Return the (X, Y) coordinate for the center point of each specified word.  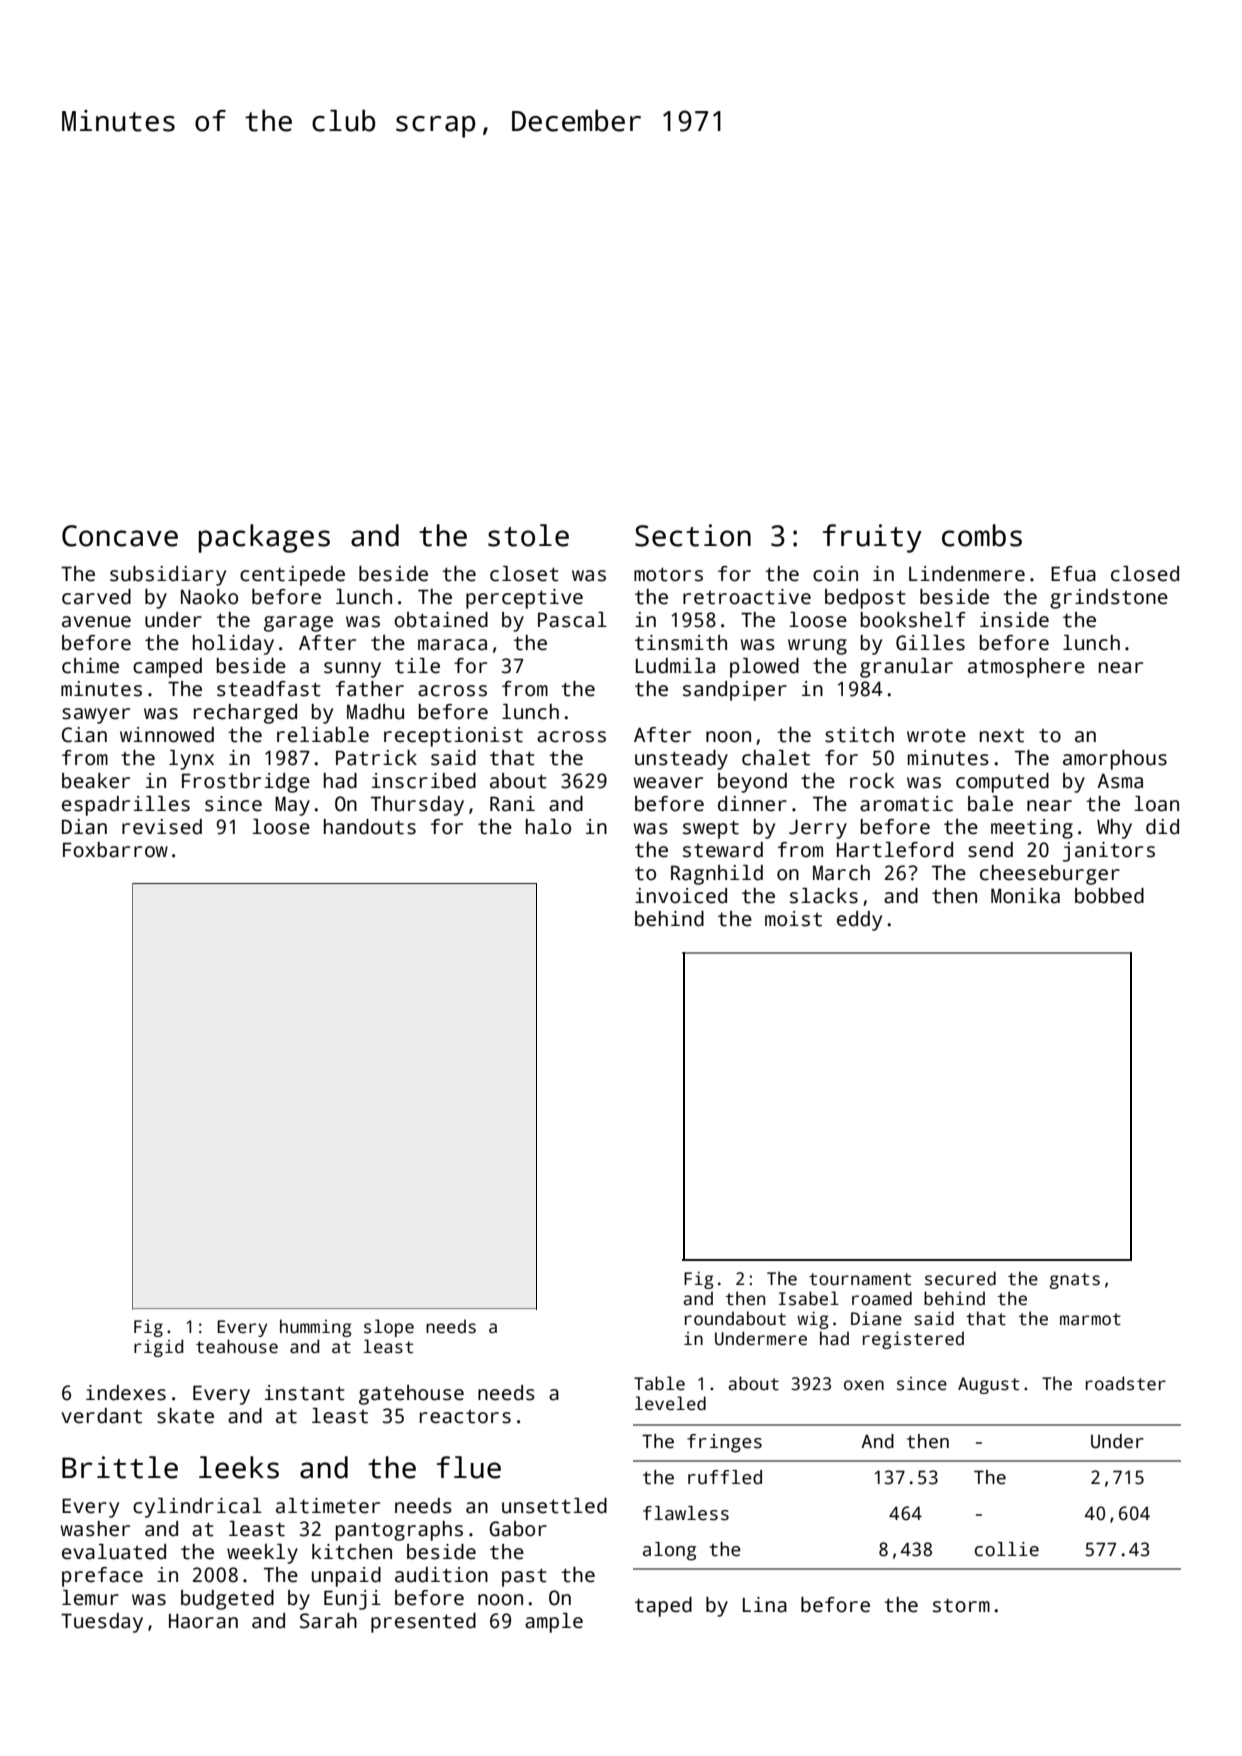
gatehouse (411, 1395)
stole (528, 535)
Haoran (203, 1621)
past (524, 1577)
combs (982, 535)
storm (961, 1605)
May (292, 806)
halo (548, 827)
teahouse (237, 1346)
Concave (120, 536)
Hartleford (895, 850)
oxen (864, 1385)
